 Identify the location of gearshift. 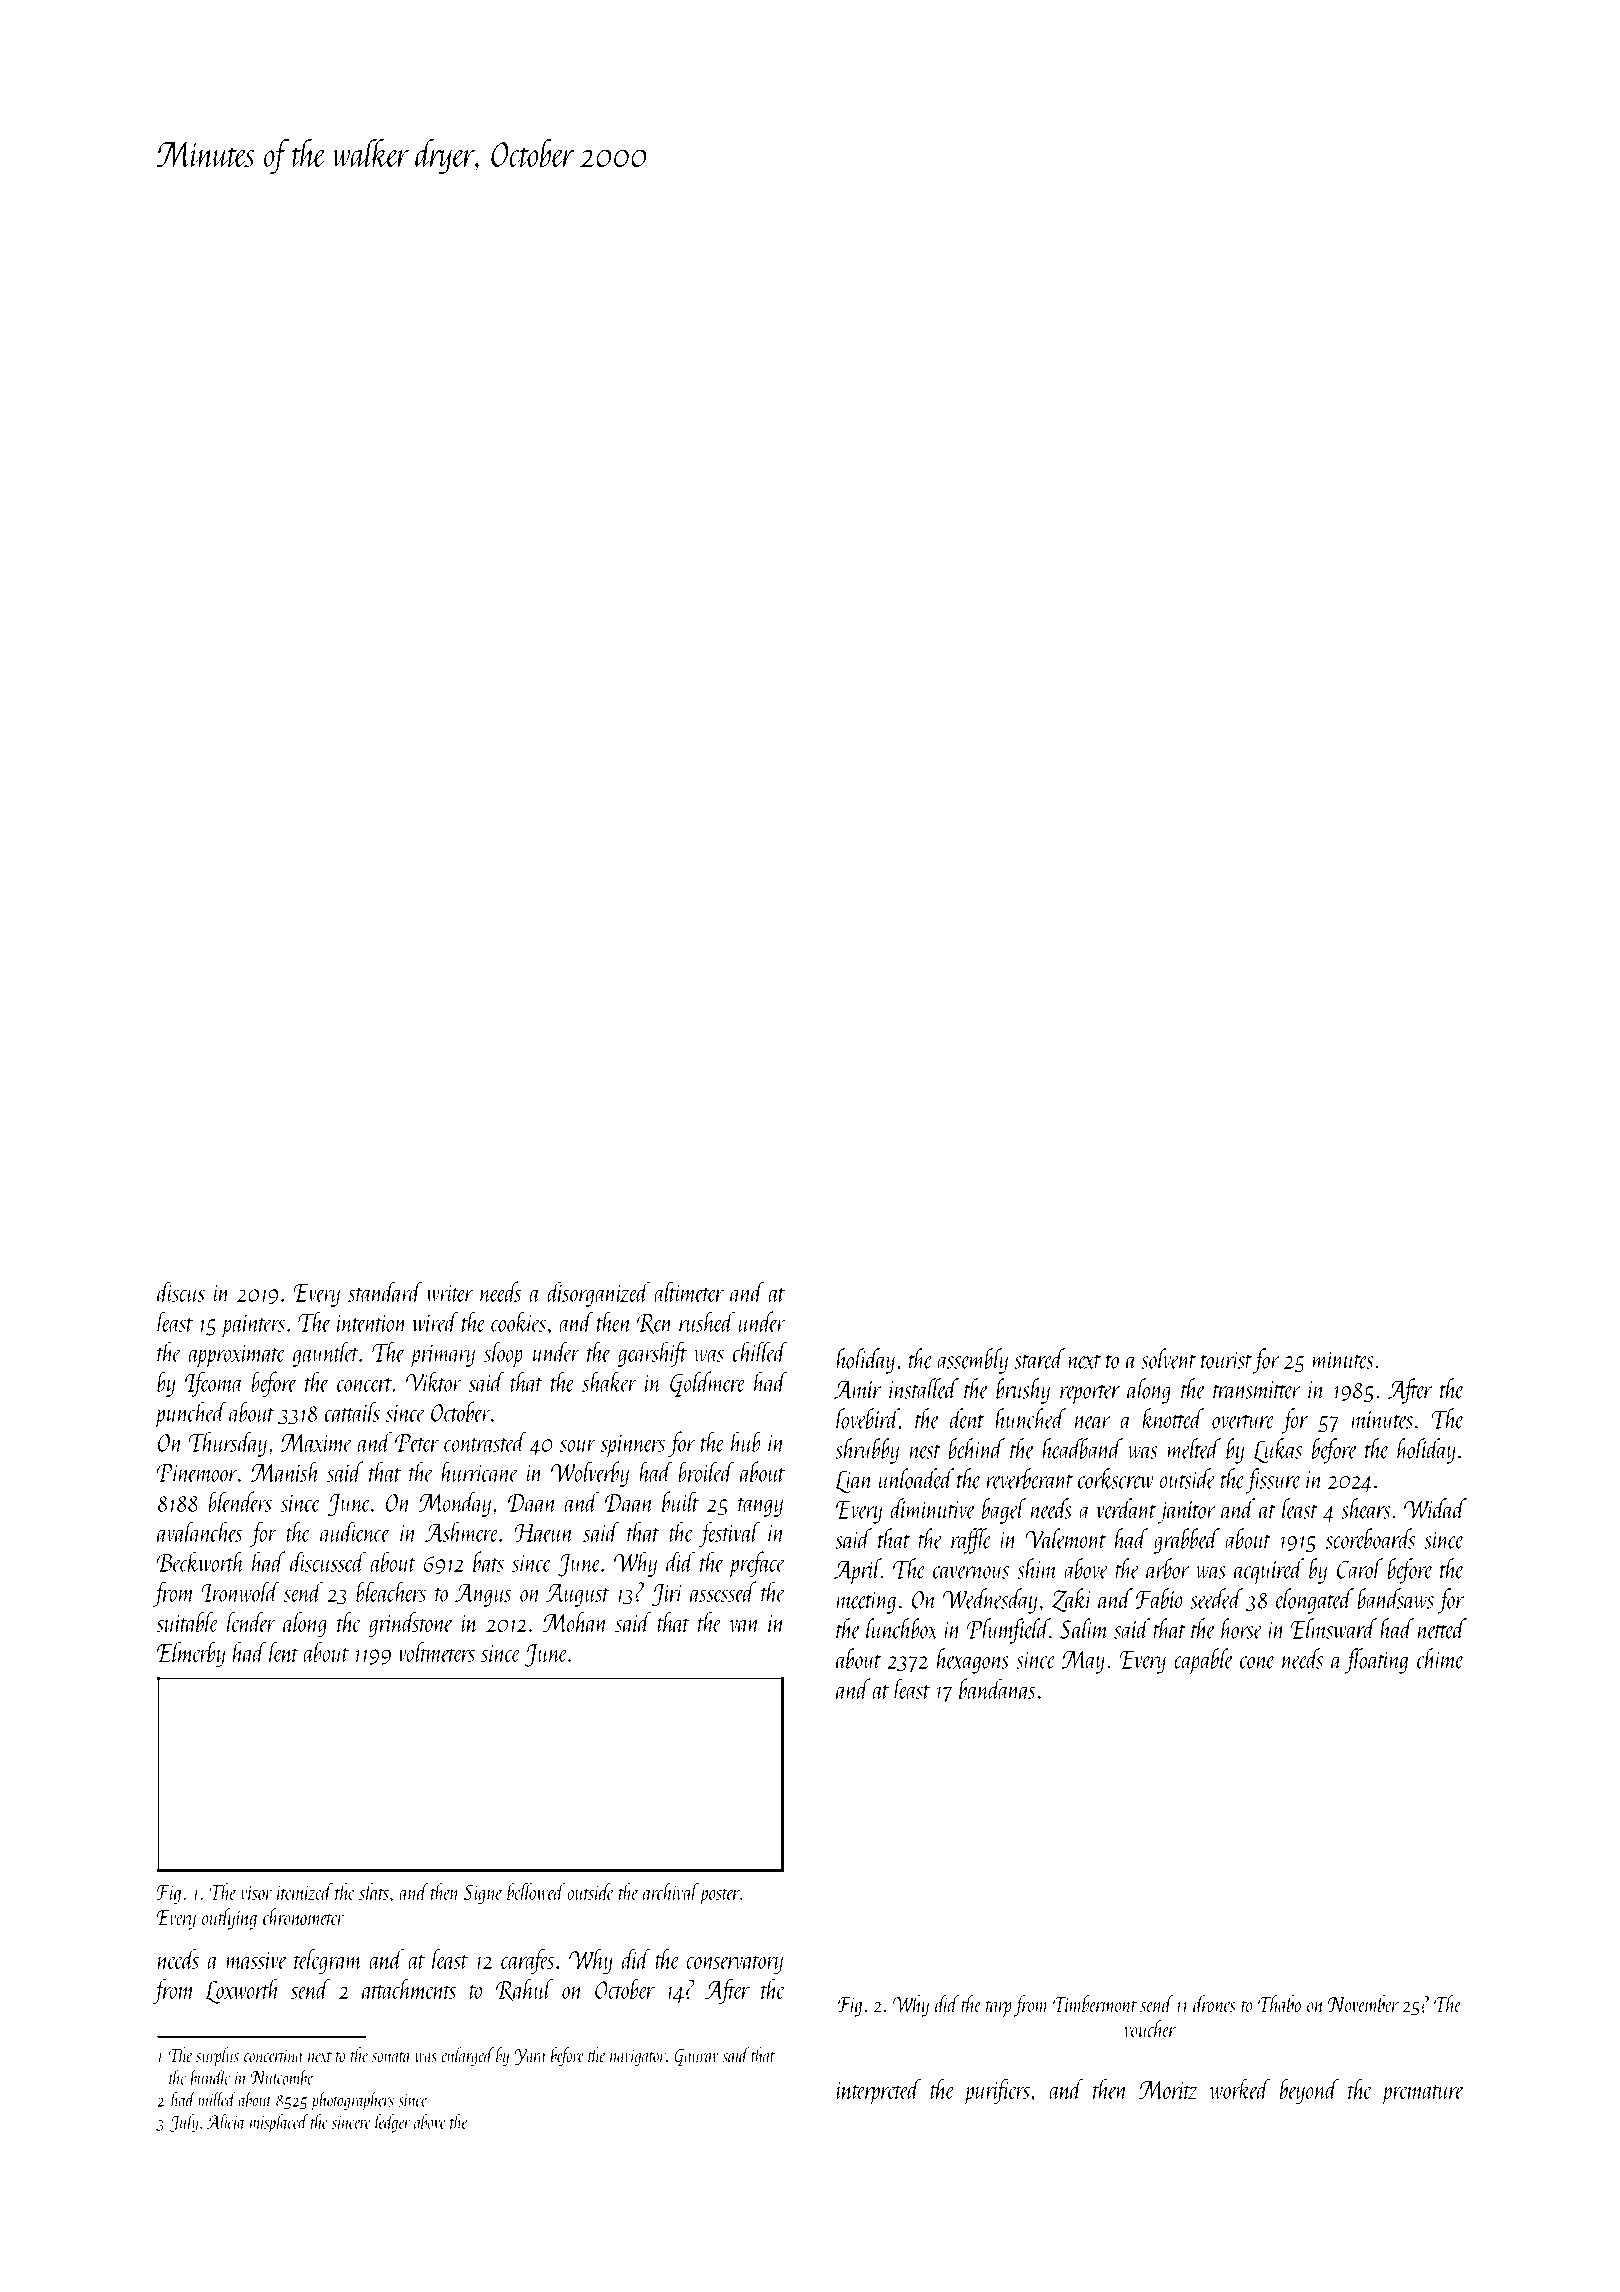
(652, 1354).
